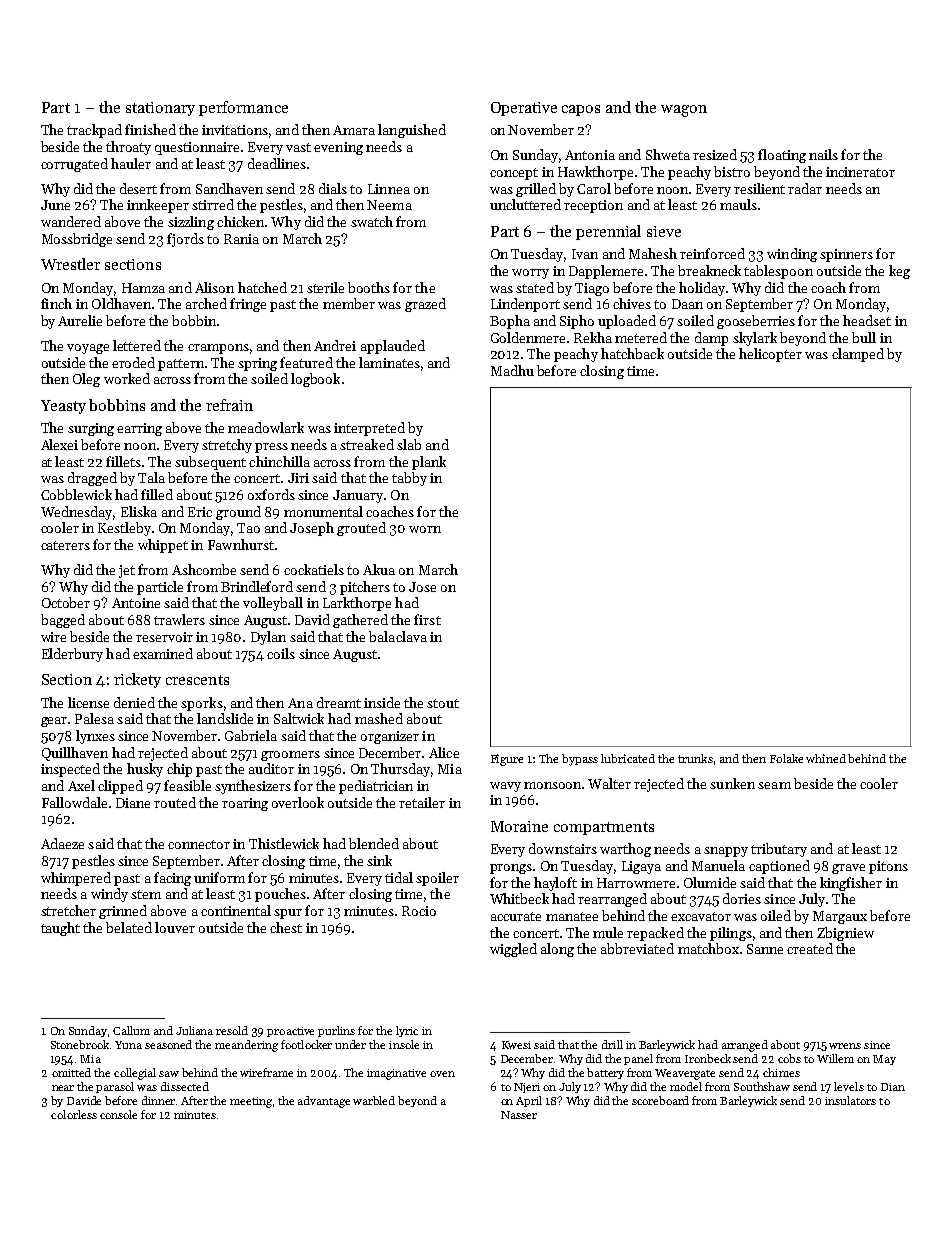 The width and height of the image is (952, 1233). I want to click on laminates, so click(389, 362).
